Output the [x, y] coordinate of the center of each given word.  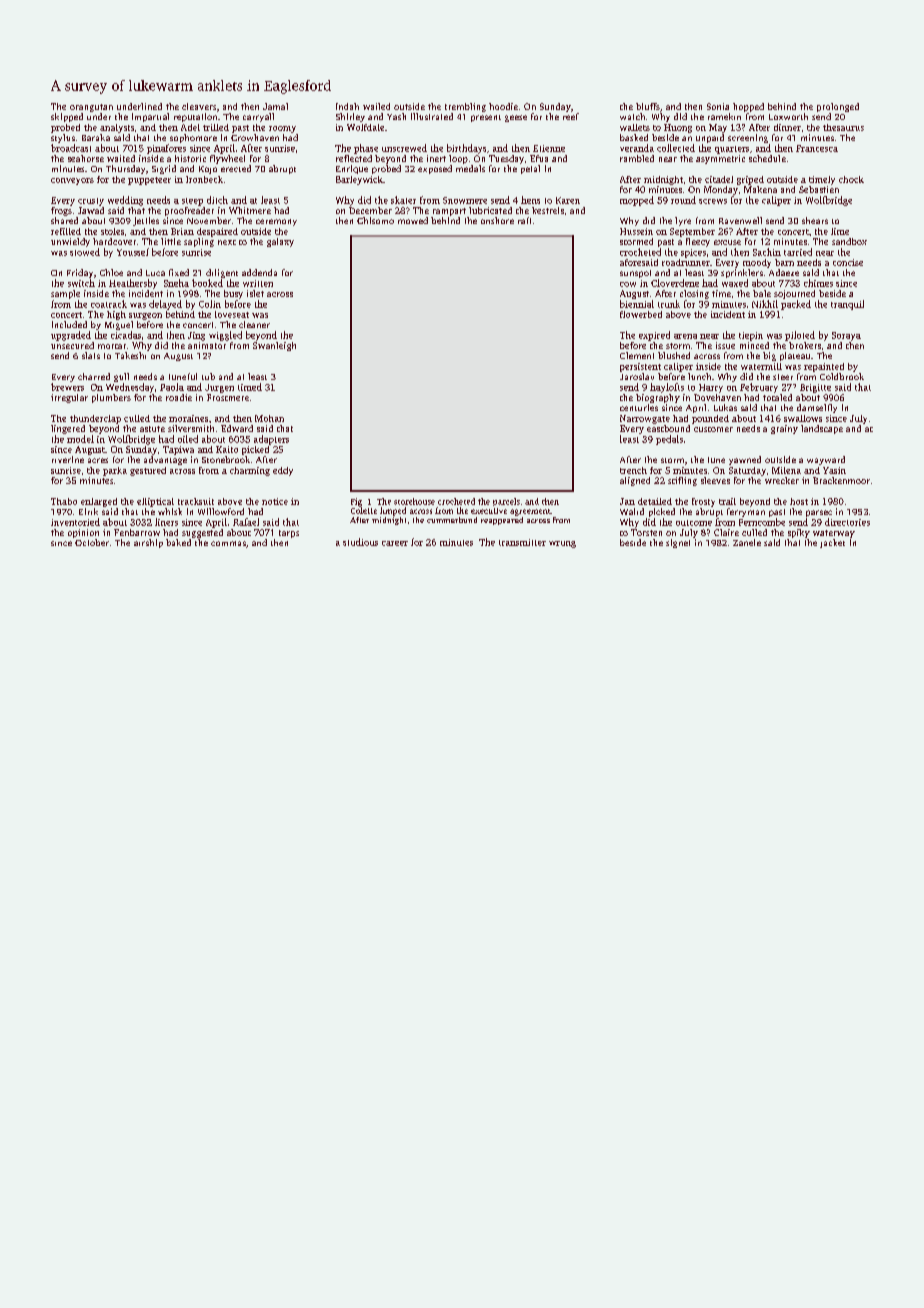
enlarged [99, 502]
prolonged [838, 107]
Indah [347, 106]
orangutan [91, 108]
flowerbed [641, 314]
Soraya [846, 336]
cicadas [126, 335]
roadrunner [686, 262]
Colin [210, 304]
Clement [637, 355]
